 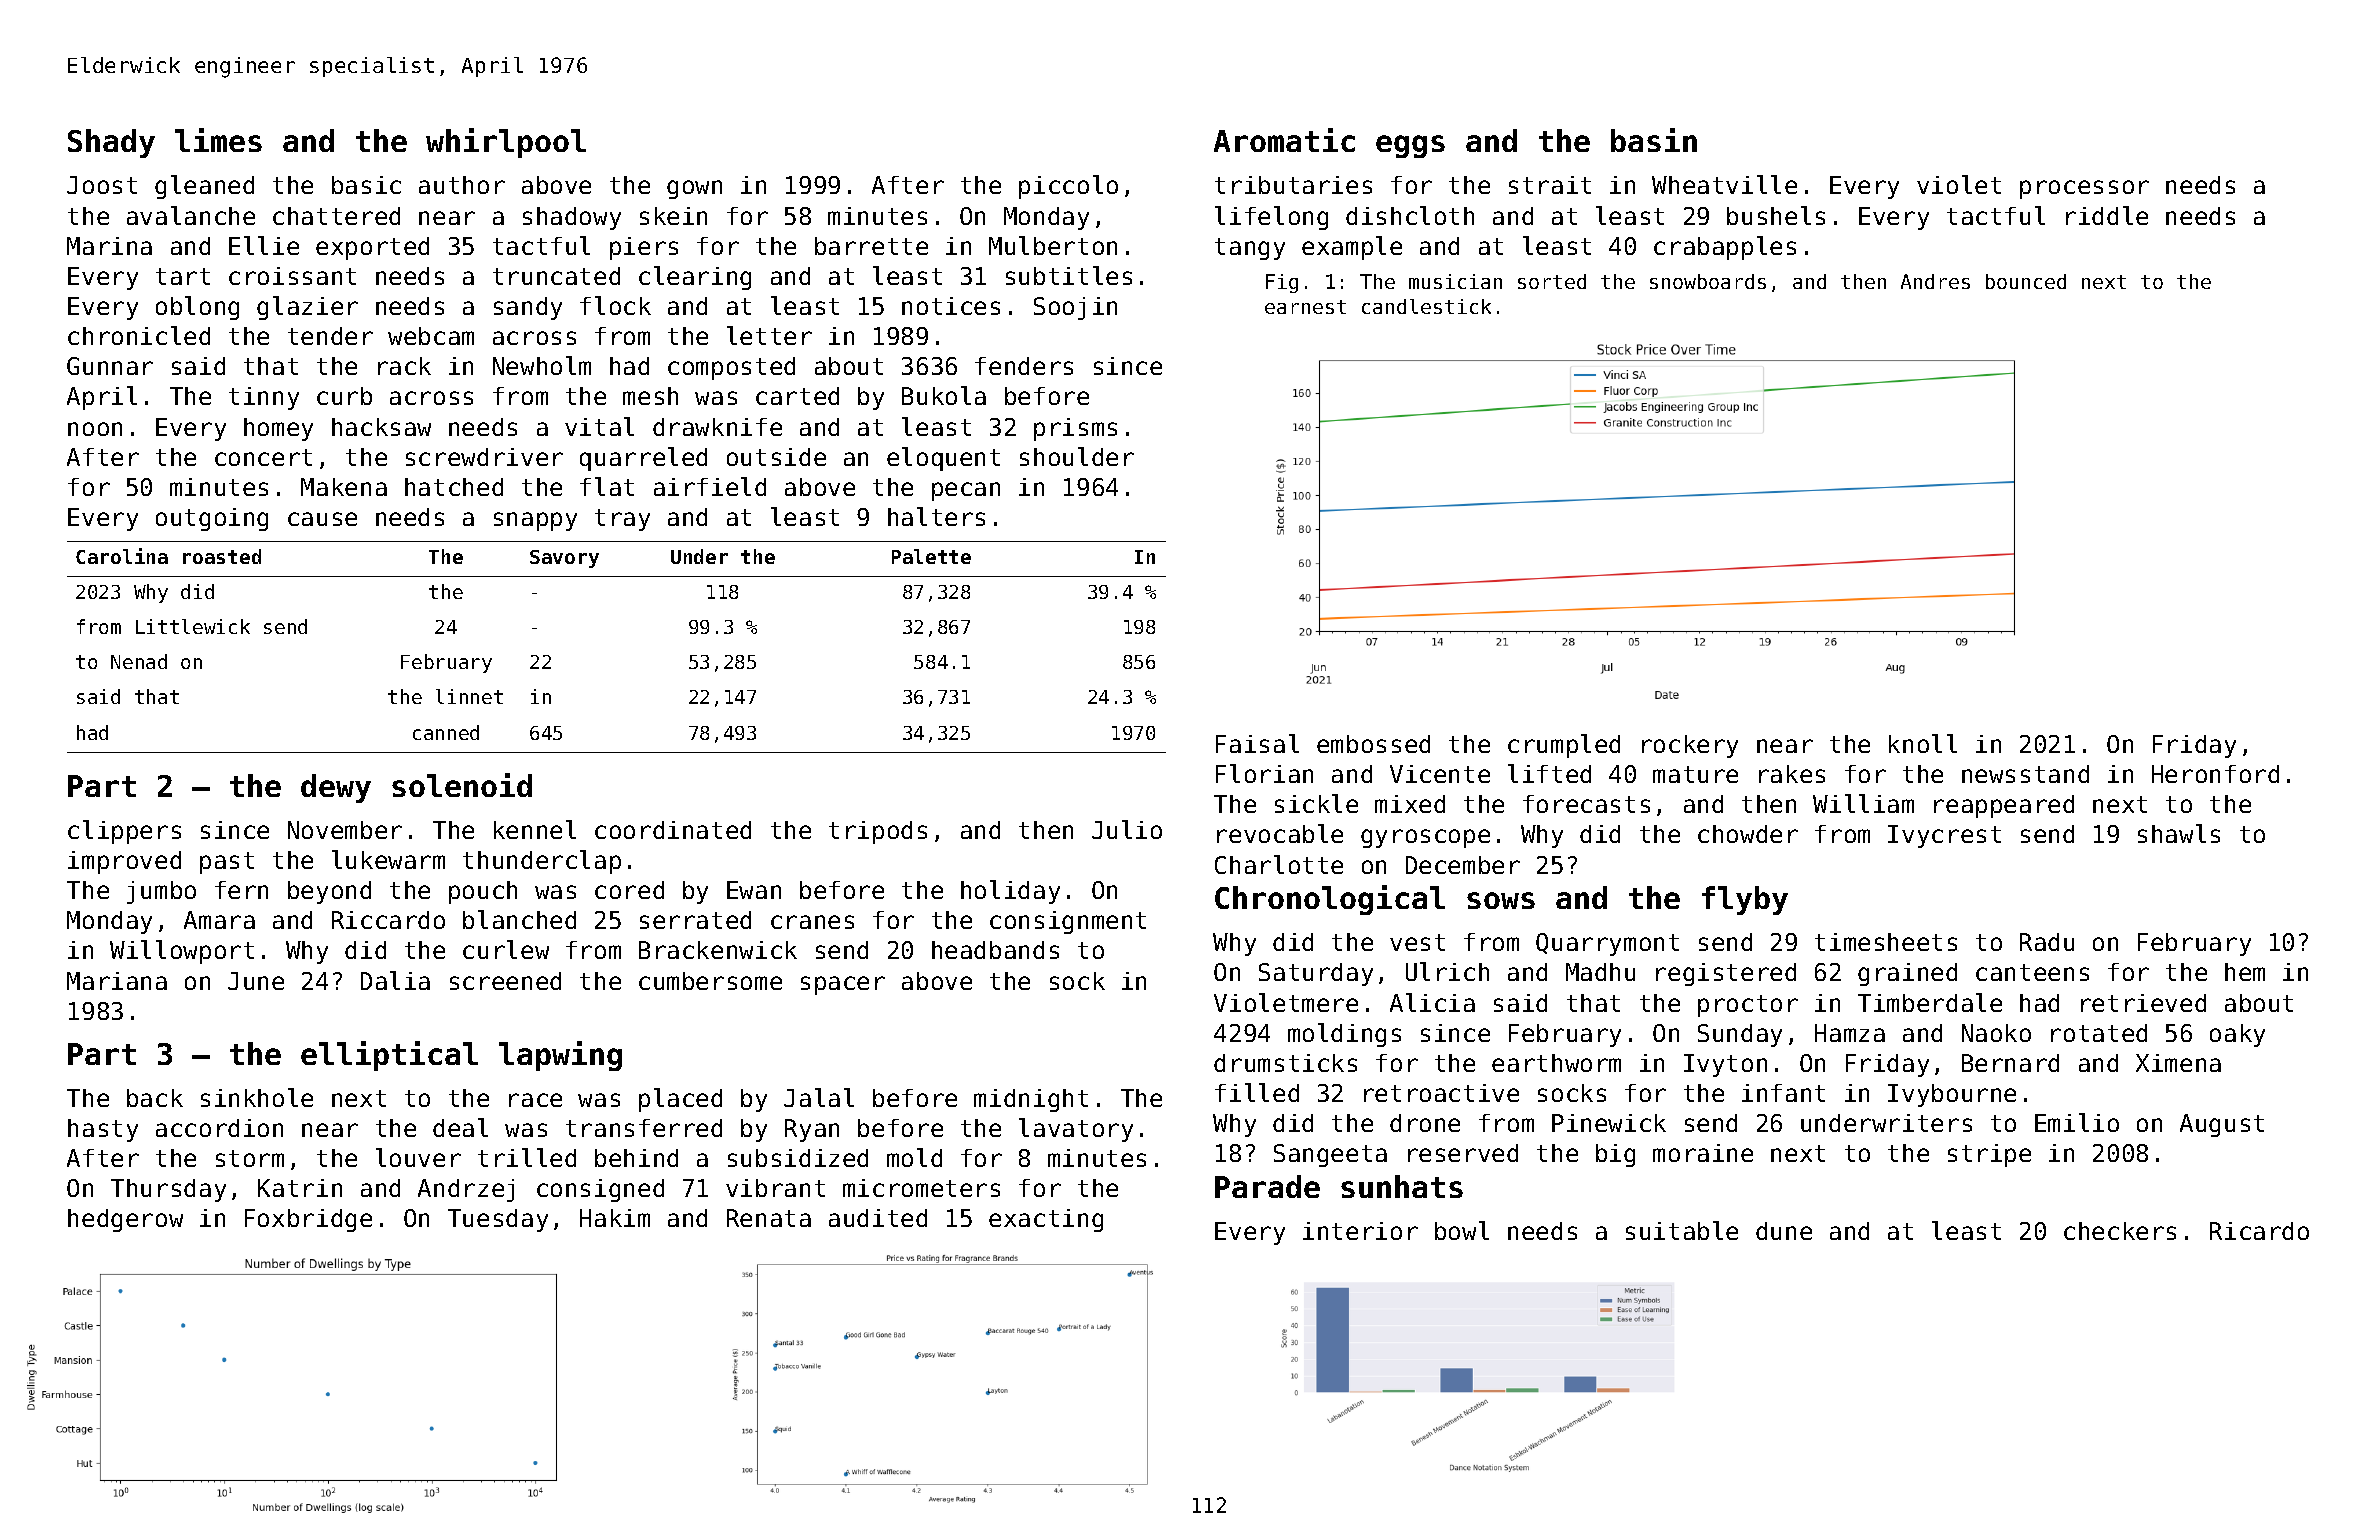 What do you see at coordinates (139, 661) in the screenshot?
I see `Nenad` at bounding box center [139, 661].
